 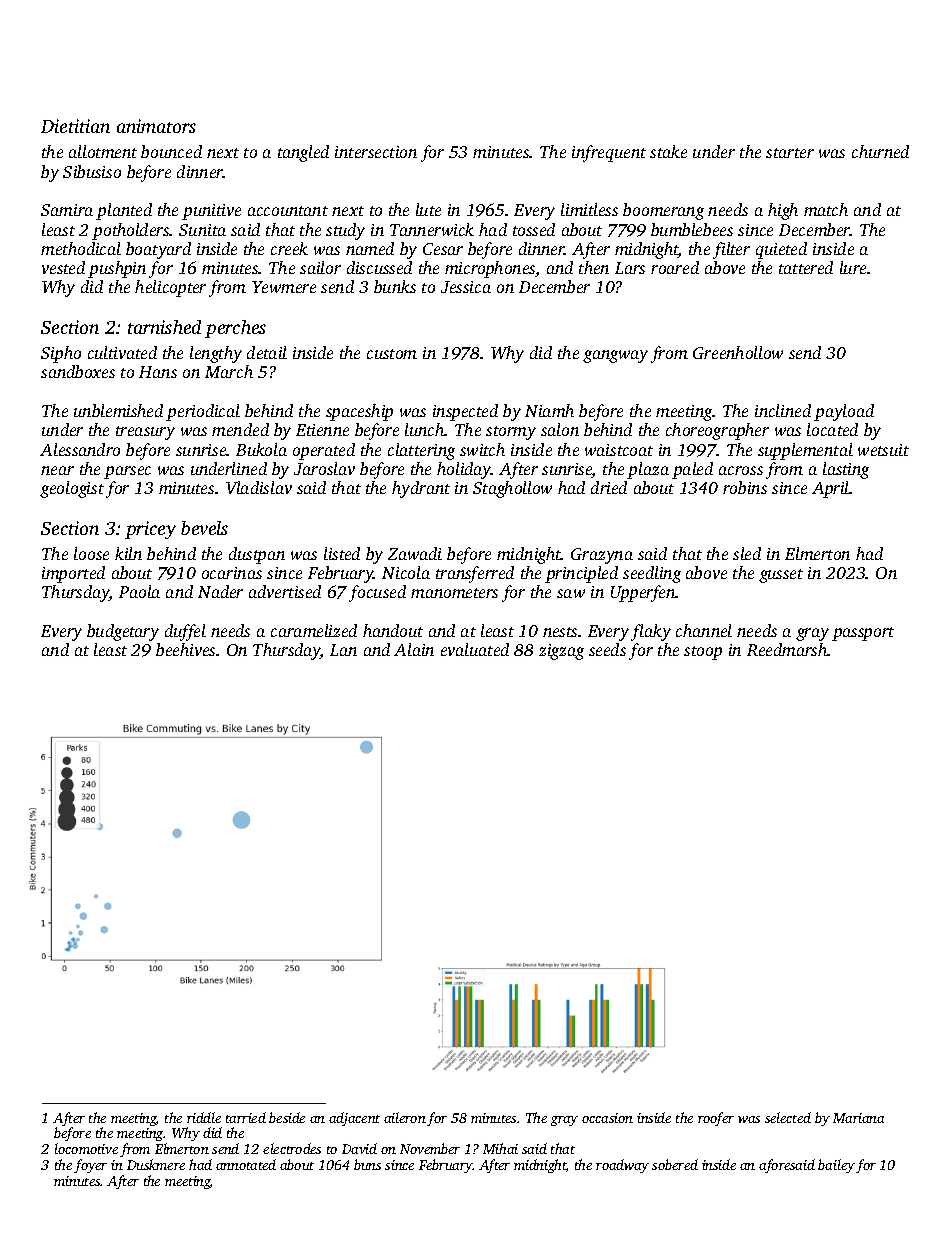 What do you see at coordinates (156, 1164) in the screenshot?
I see `Duskmere` at bounding box center [156, 1164].
